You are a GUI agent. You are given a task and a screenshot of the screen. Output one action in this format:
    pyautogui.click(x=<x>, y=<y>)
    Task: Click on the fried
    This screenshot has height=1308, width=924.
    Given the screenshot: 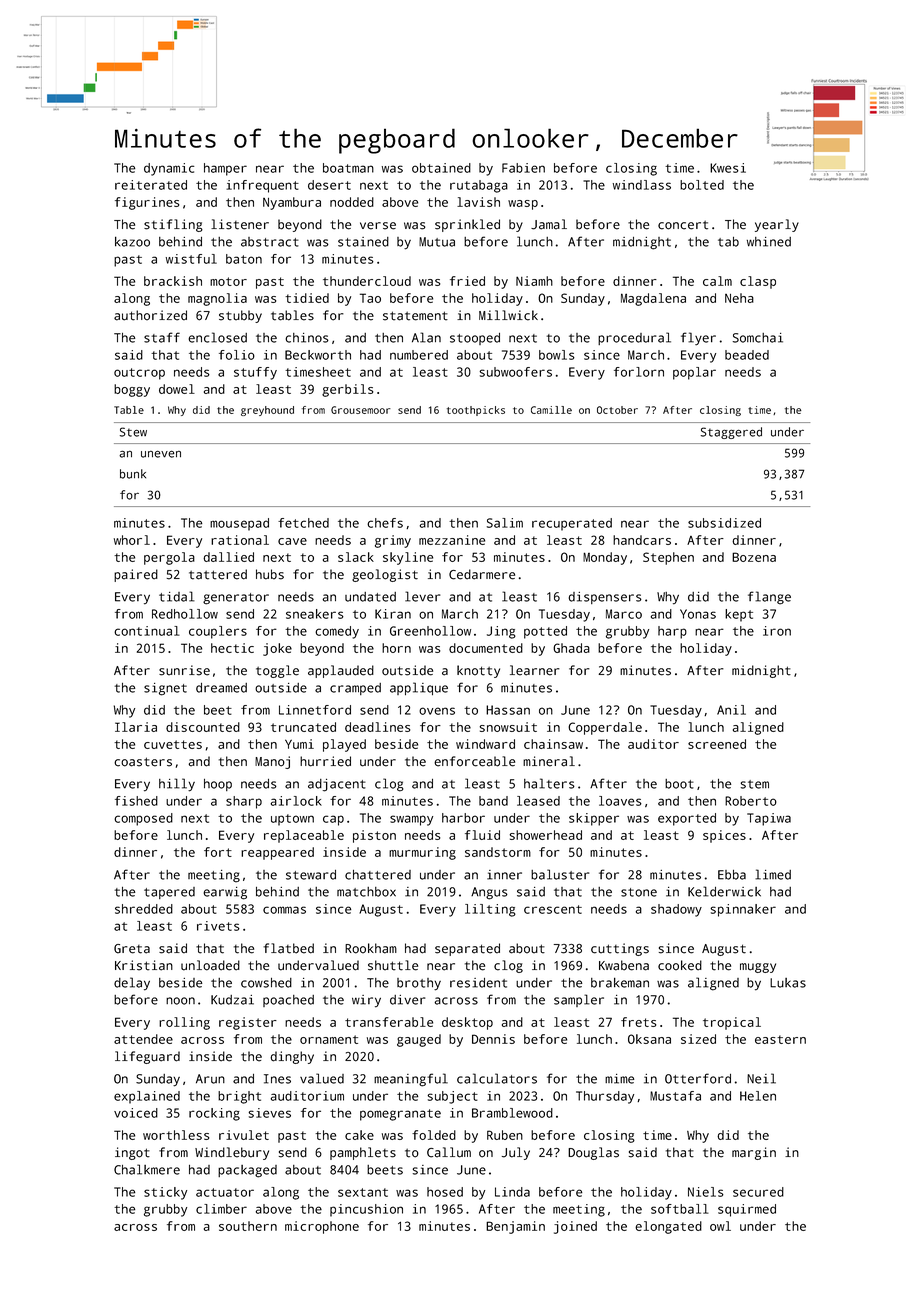 What is the action you would take?
    pyautogui.click(x=467, y=281)
